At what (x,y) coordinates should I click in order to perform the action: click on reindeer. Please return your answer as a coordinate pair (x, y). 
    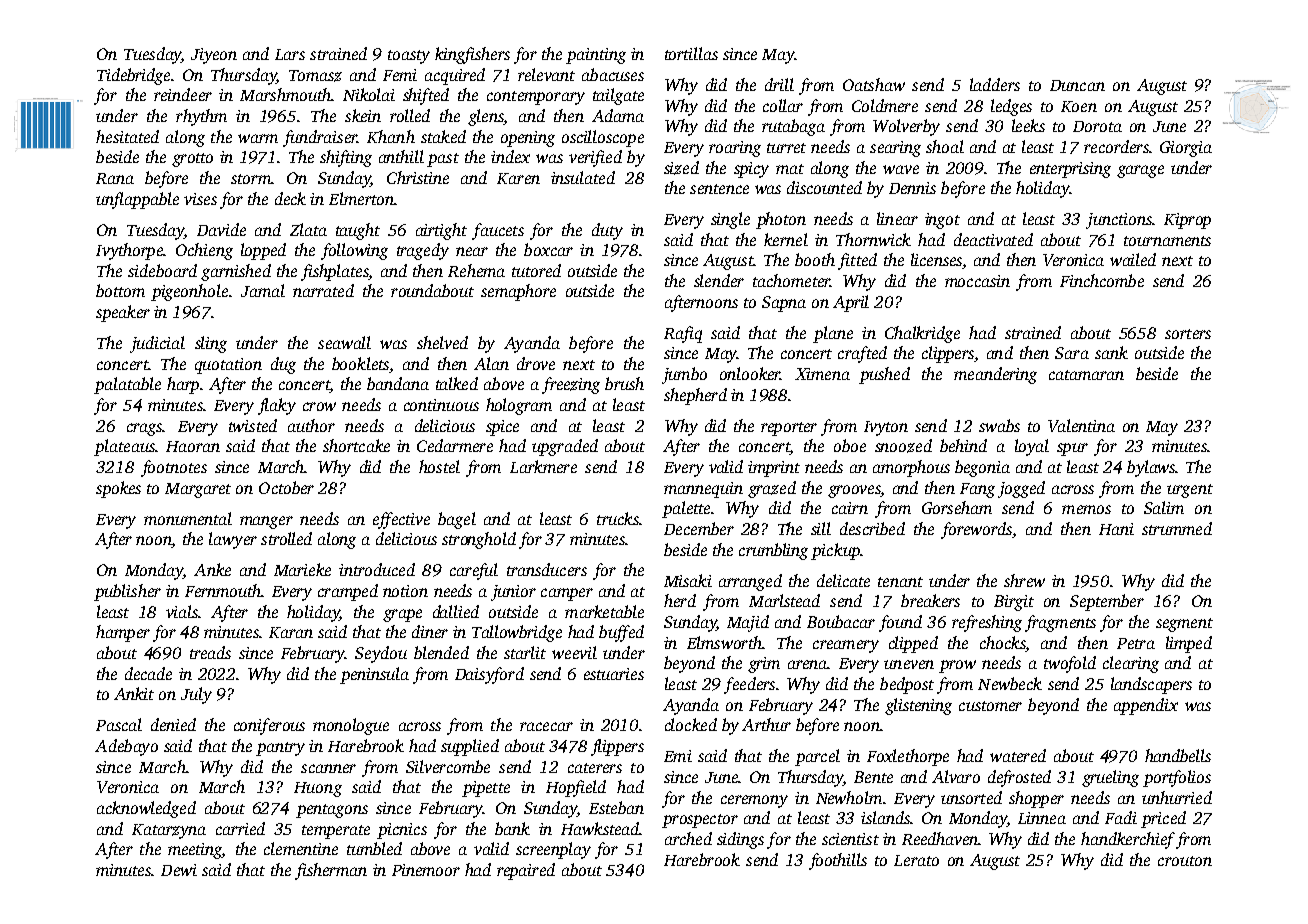
    Looking at the image, I should click on (183, 94).
